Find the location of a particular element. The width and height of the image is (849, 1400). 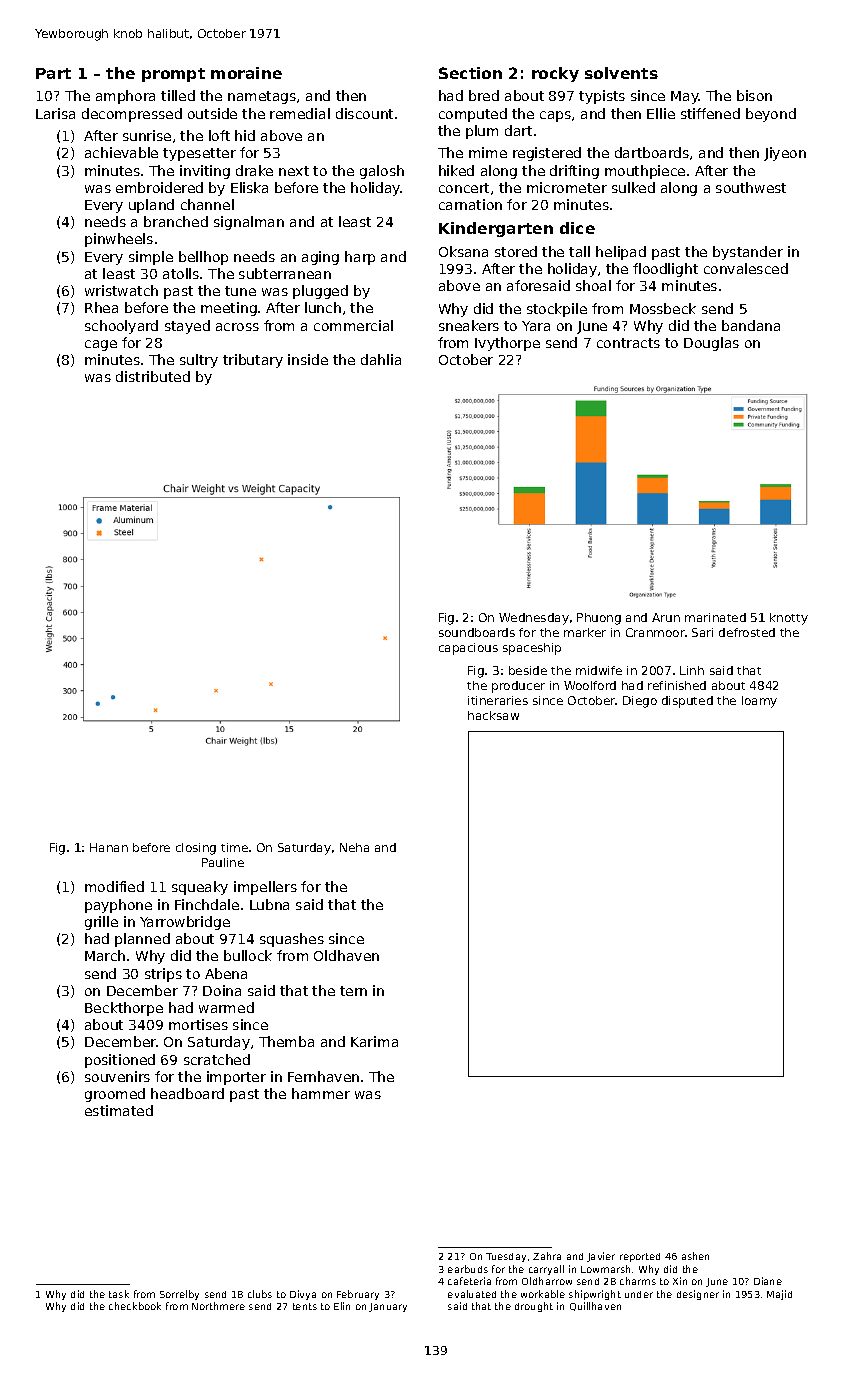

solvents is located at coordinates (621, 73).
